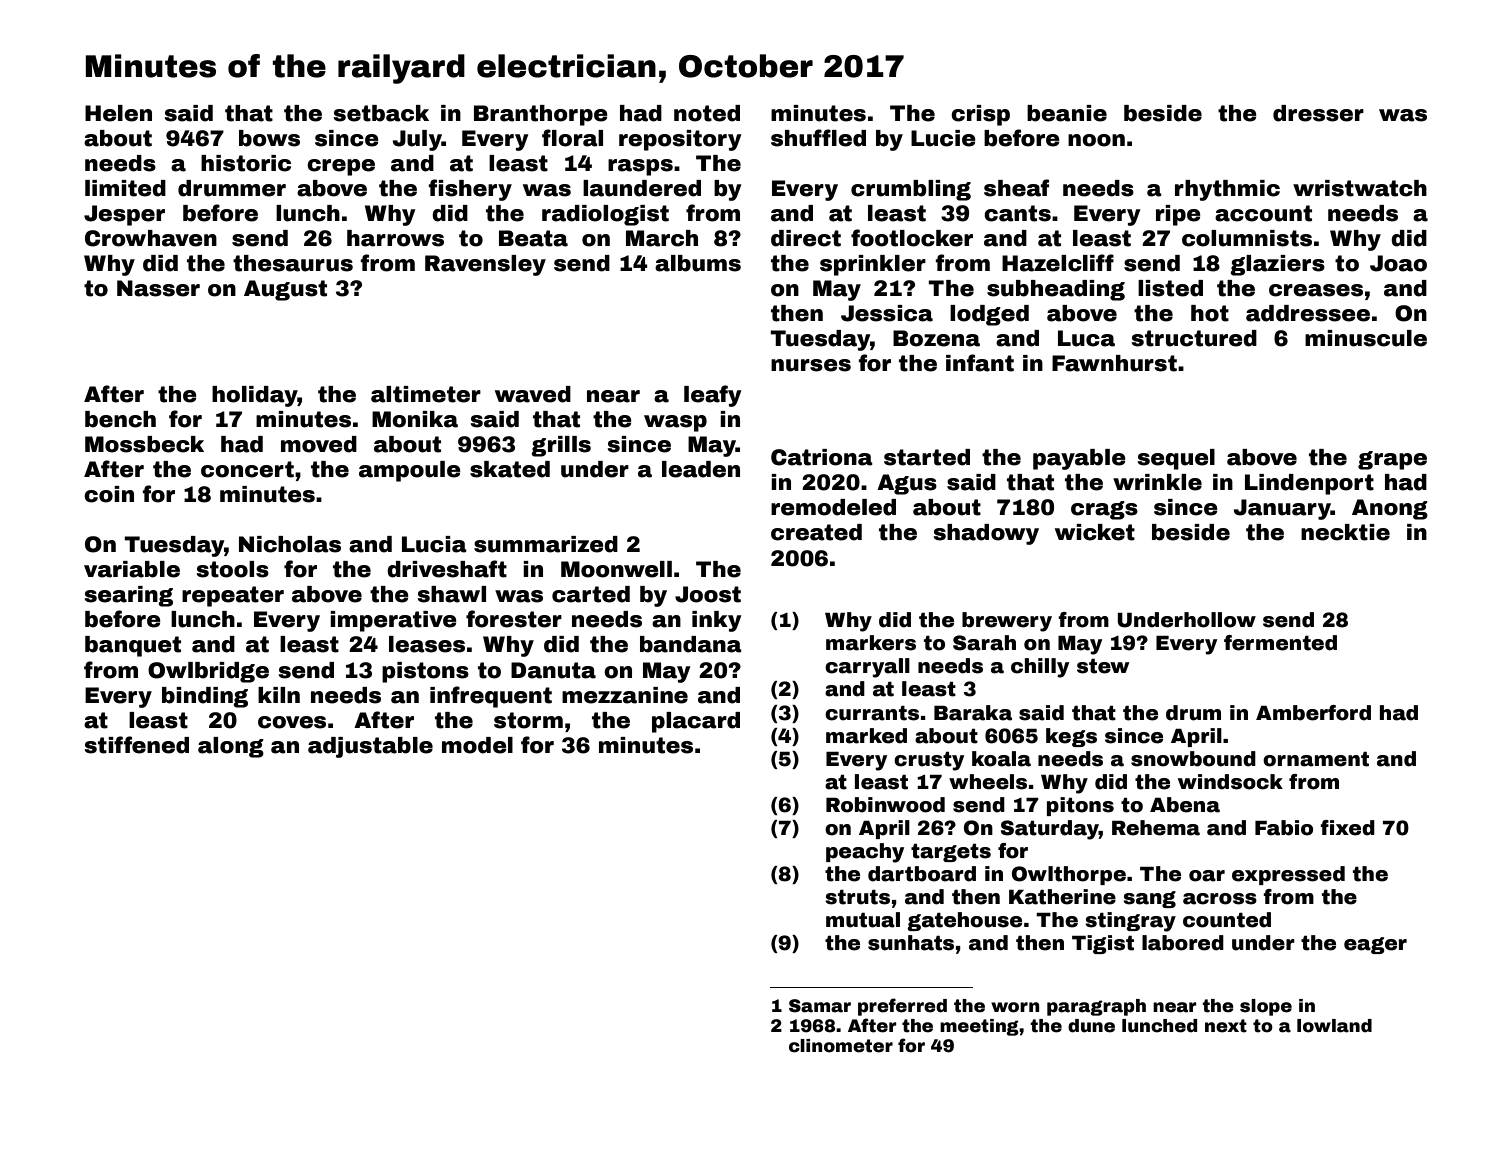 The image size is (1512, 1169). What do you see at coordinates (290, 544) in the screenshot?
I see `Nicholas` at bounding box center [290, 544].
